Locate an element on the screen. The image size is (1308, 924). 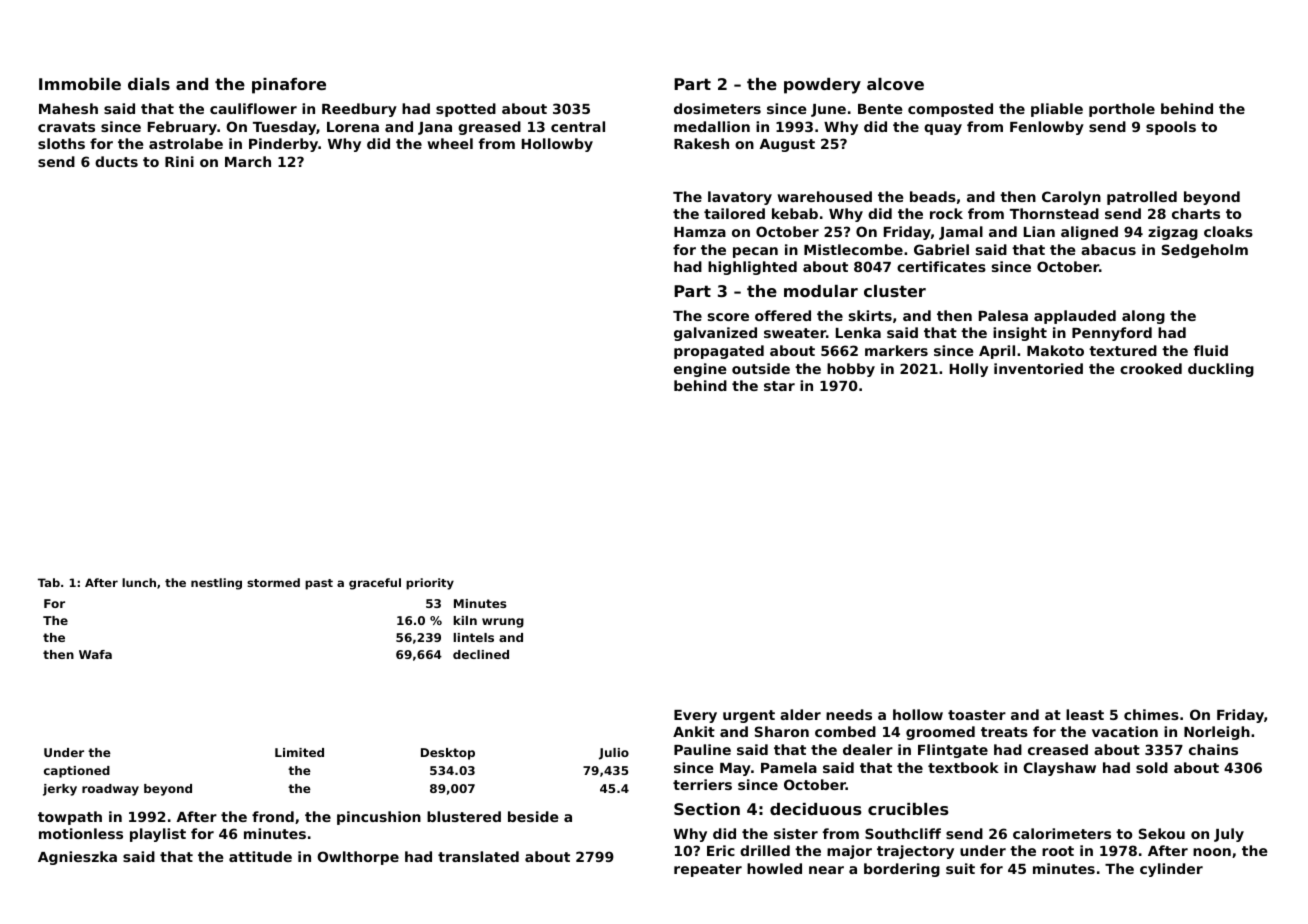
Owlthorpe is located at coordinates (358, 858).
